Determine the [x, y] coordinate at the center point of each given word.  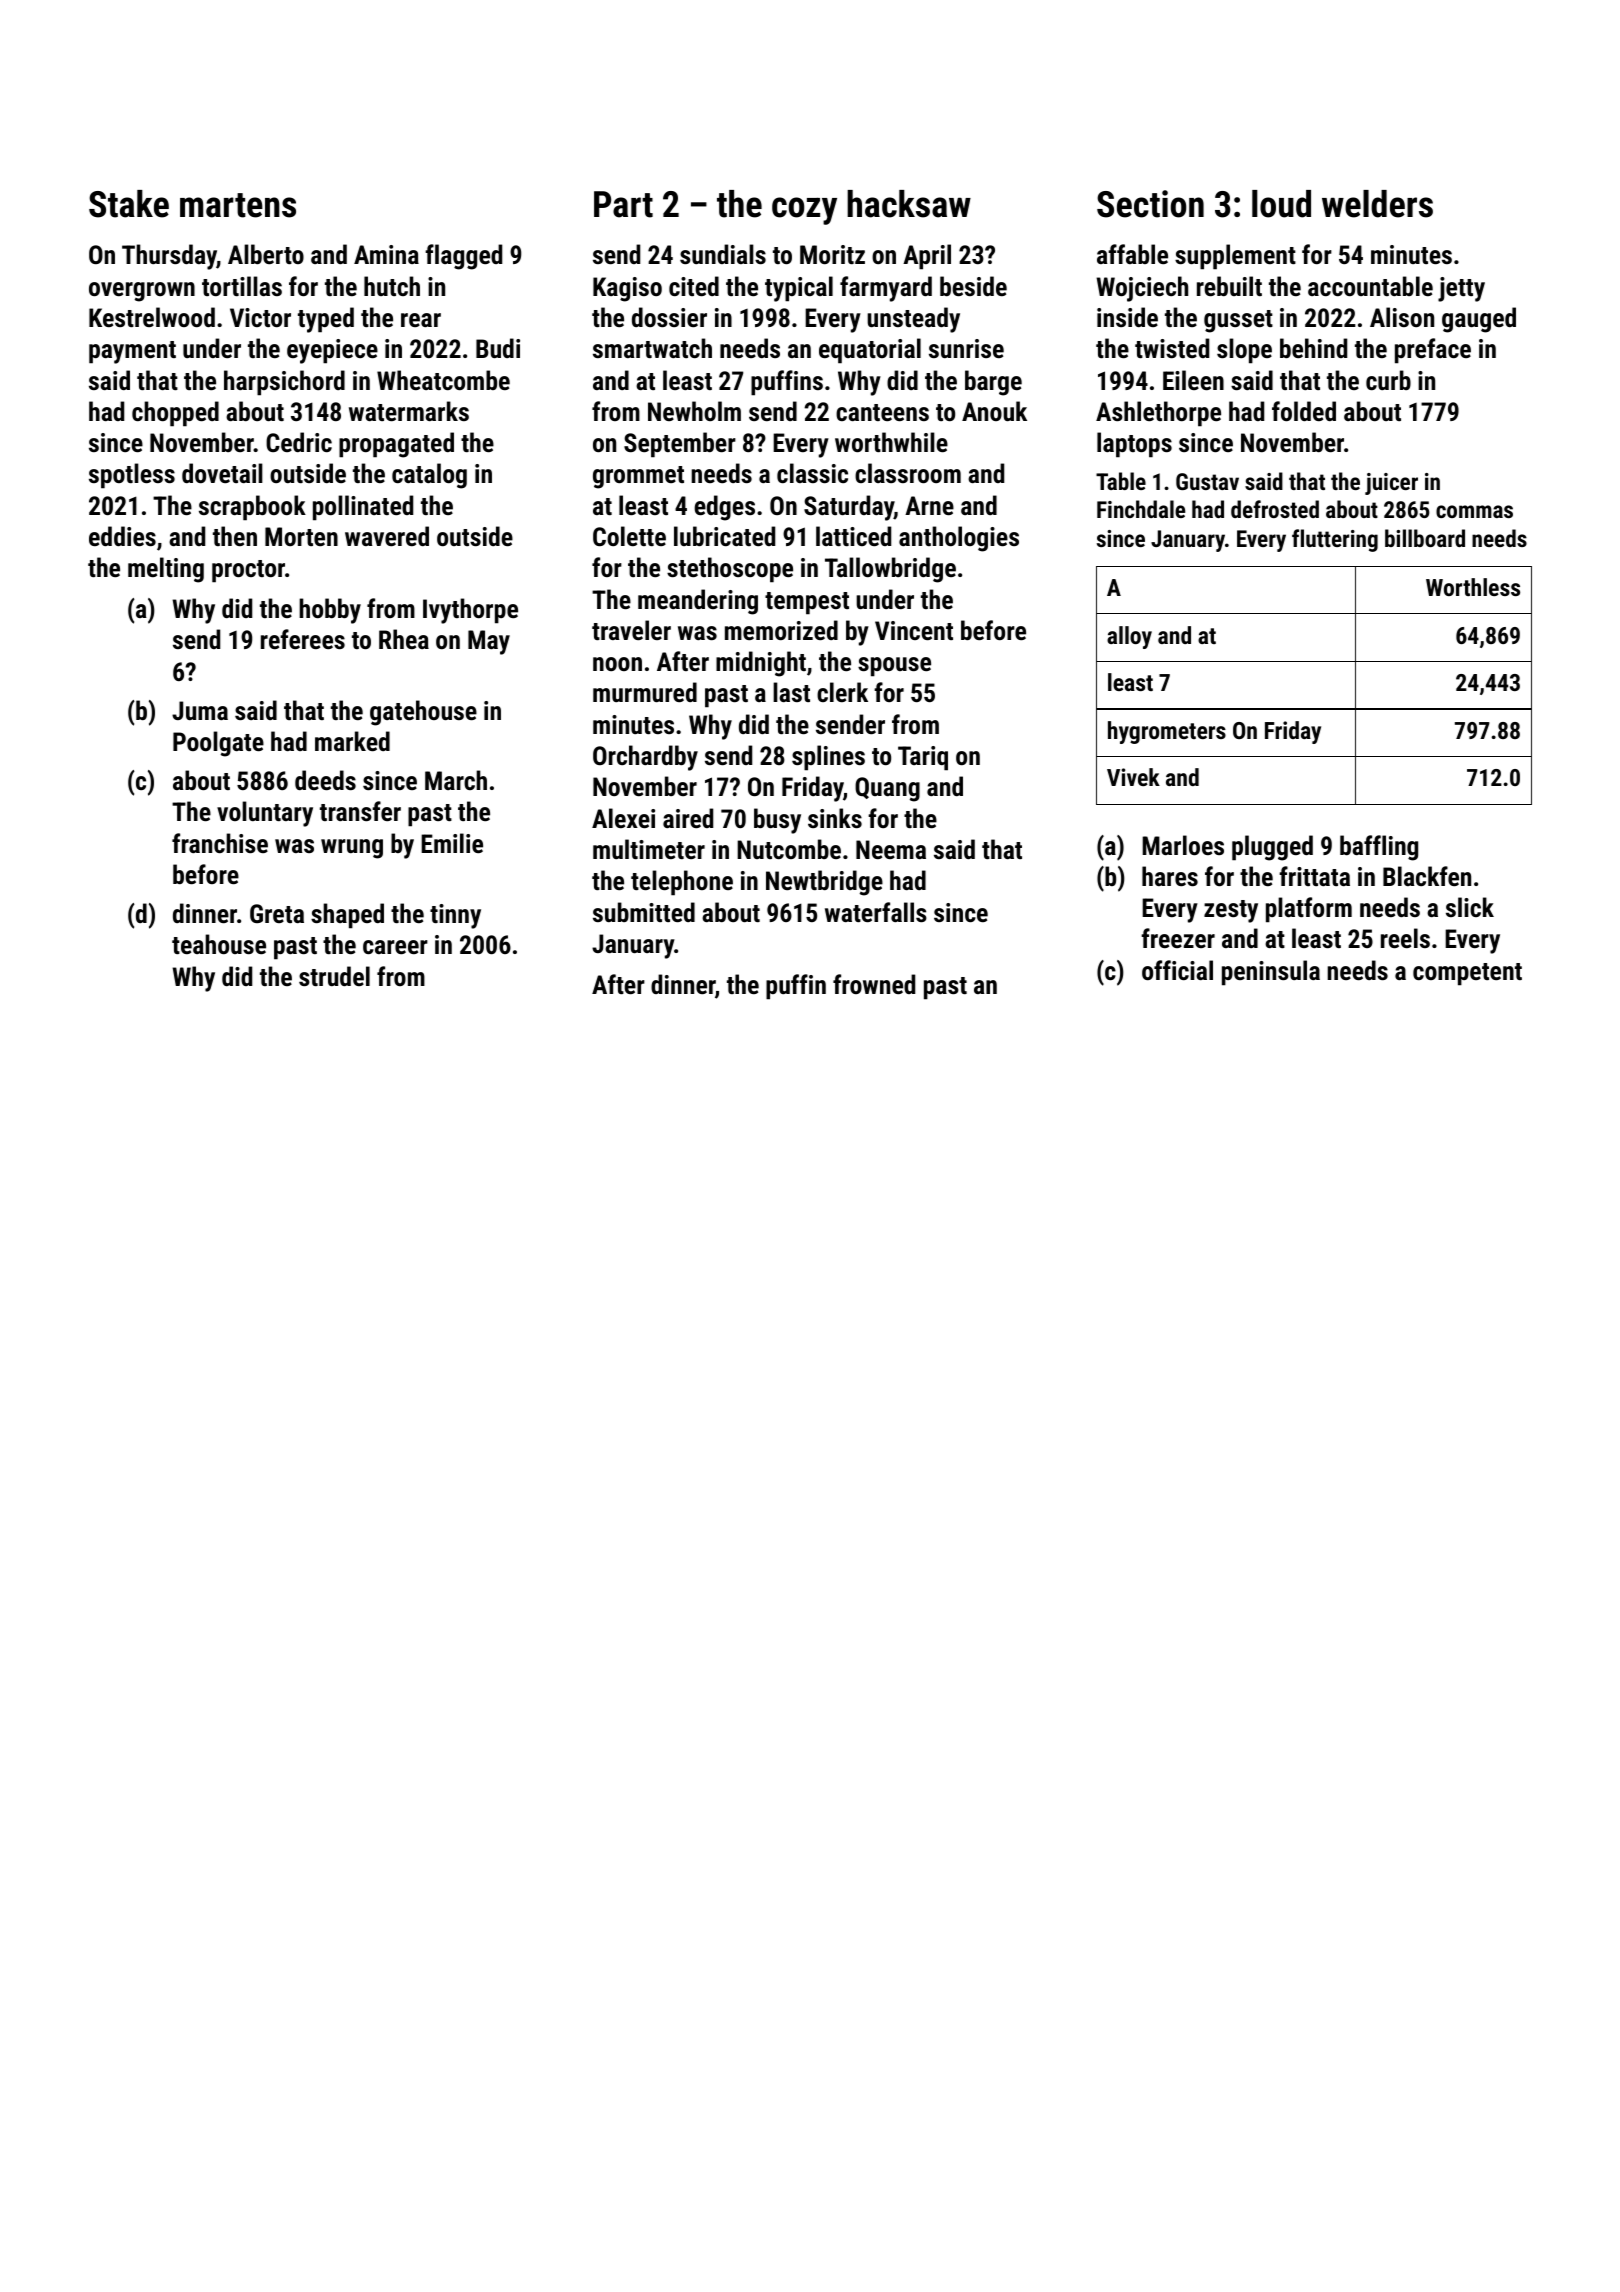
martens [238, 205]
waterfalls [876, 912]
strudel [334, 976]
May [489, 642]
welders [1377, 204]
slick [1470, 907]
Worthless [1473, 587]
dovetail [222, 473]
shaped [347, 916]
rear [421, 320]
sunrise [966, 348]
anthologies [959, 539]
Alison [1402, 317]
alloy [1129, 637]
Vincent [914, 630]
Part [623, 204]
